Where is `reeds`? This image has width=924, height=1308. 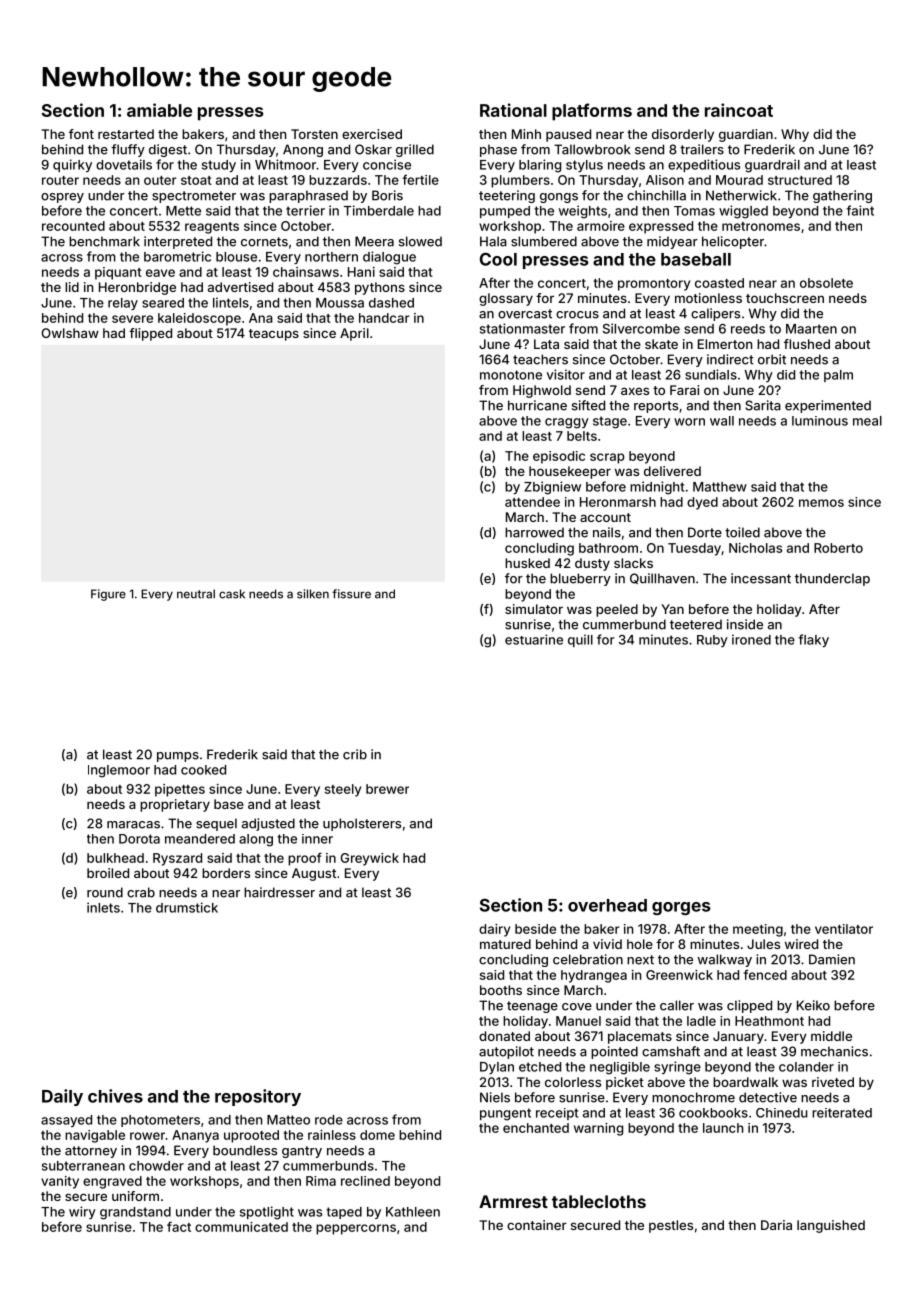 reeds is located at coordinates (748, 329).
